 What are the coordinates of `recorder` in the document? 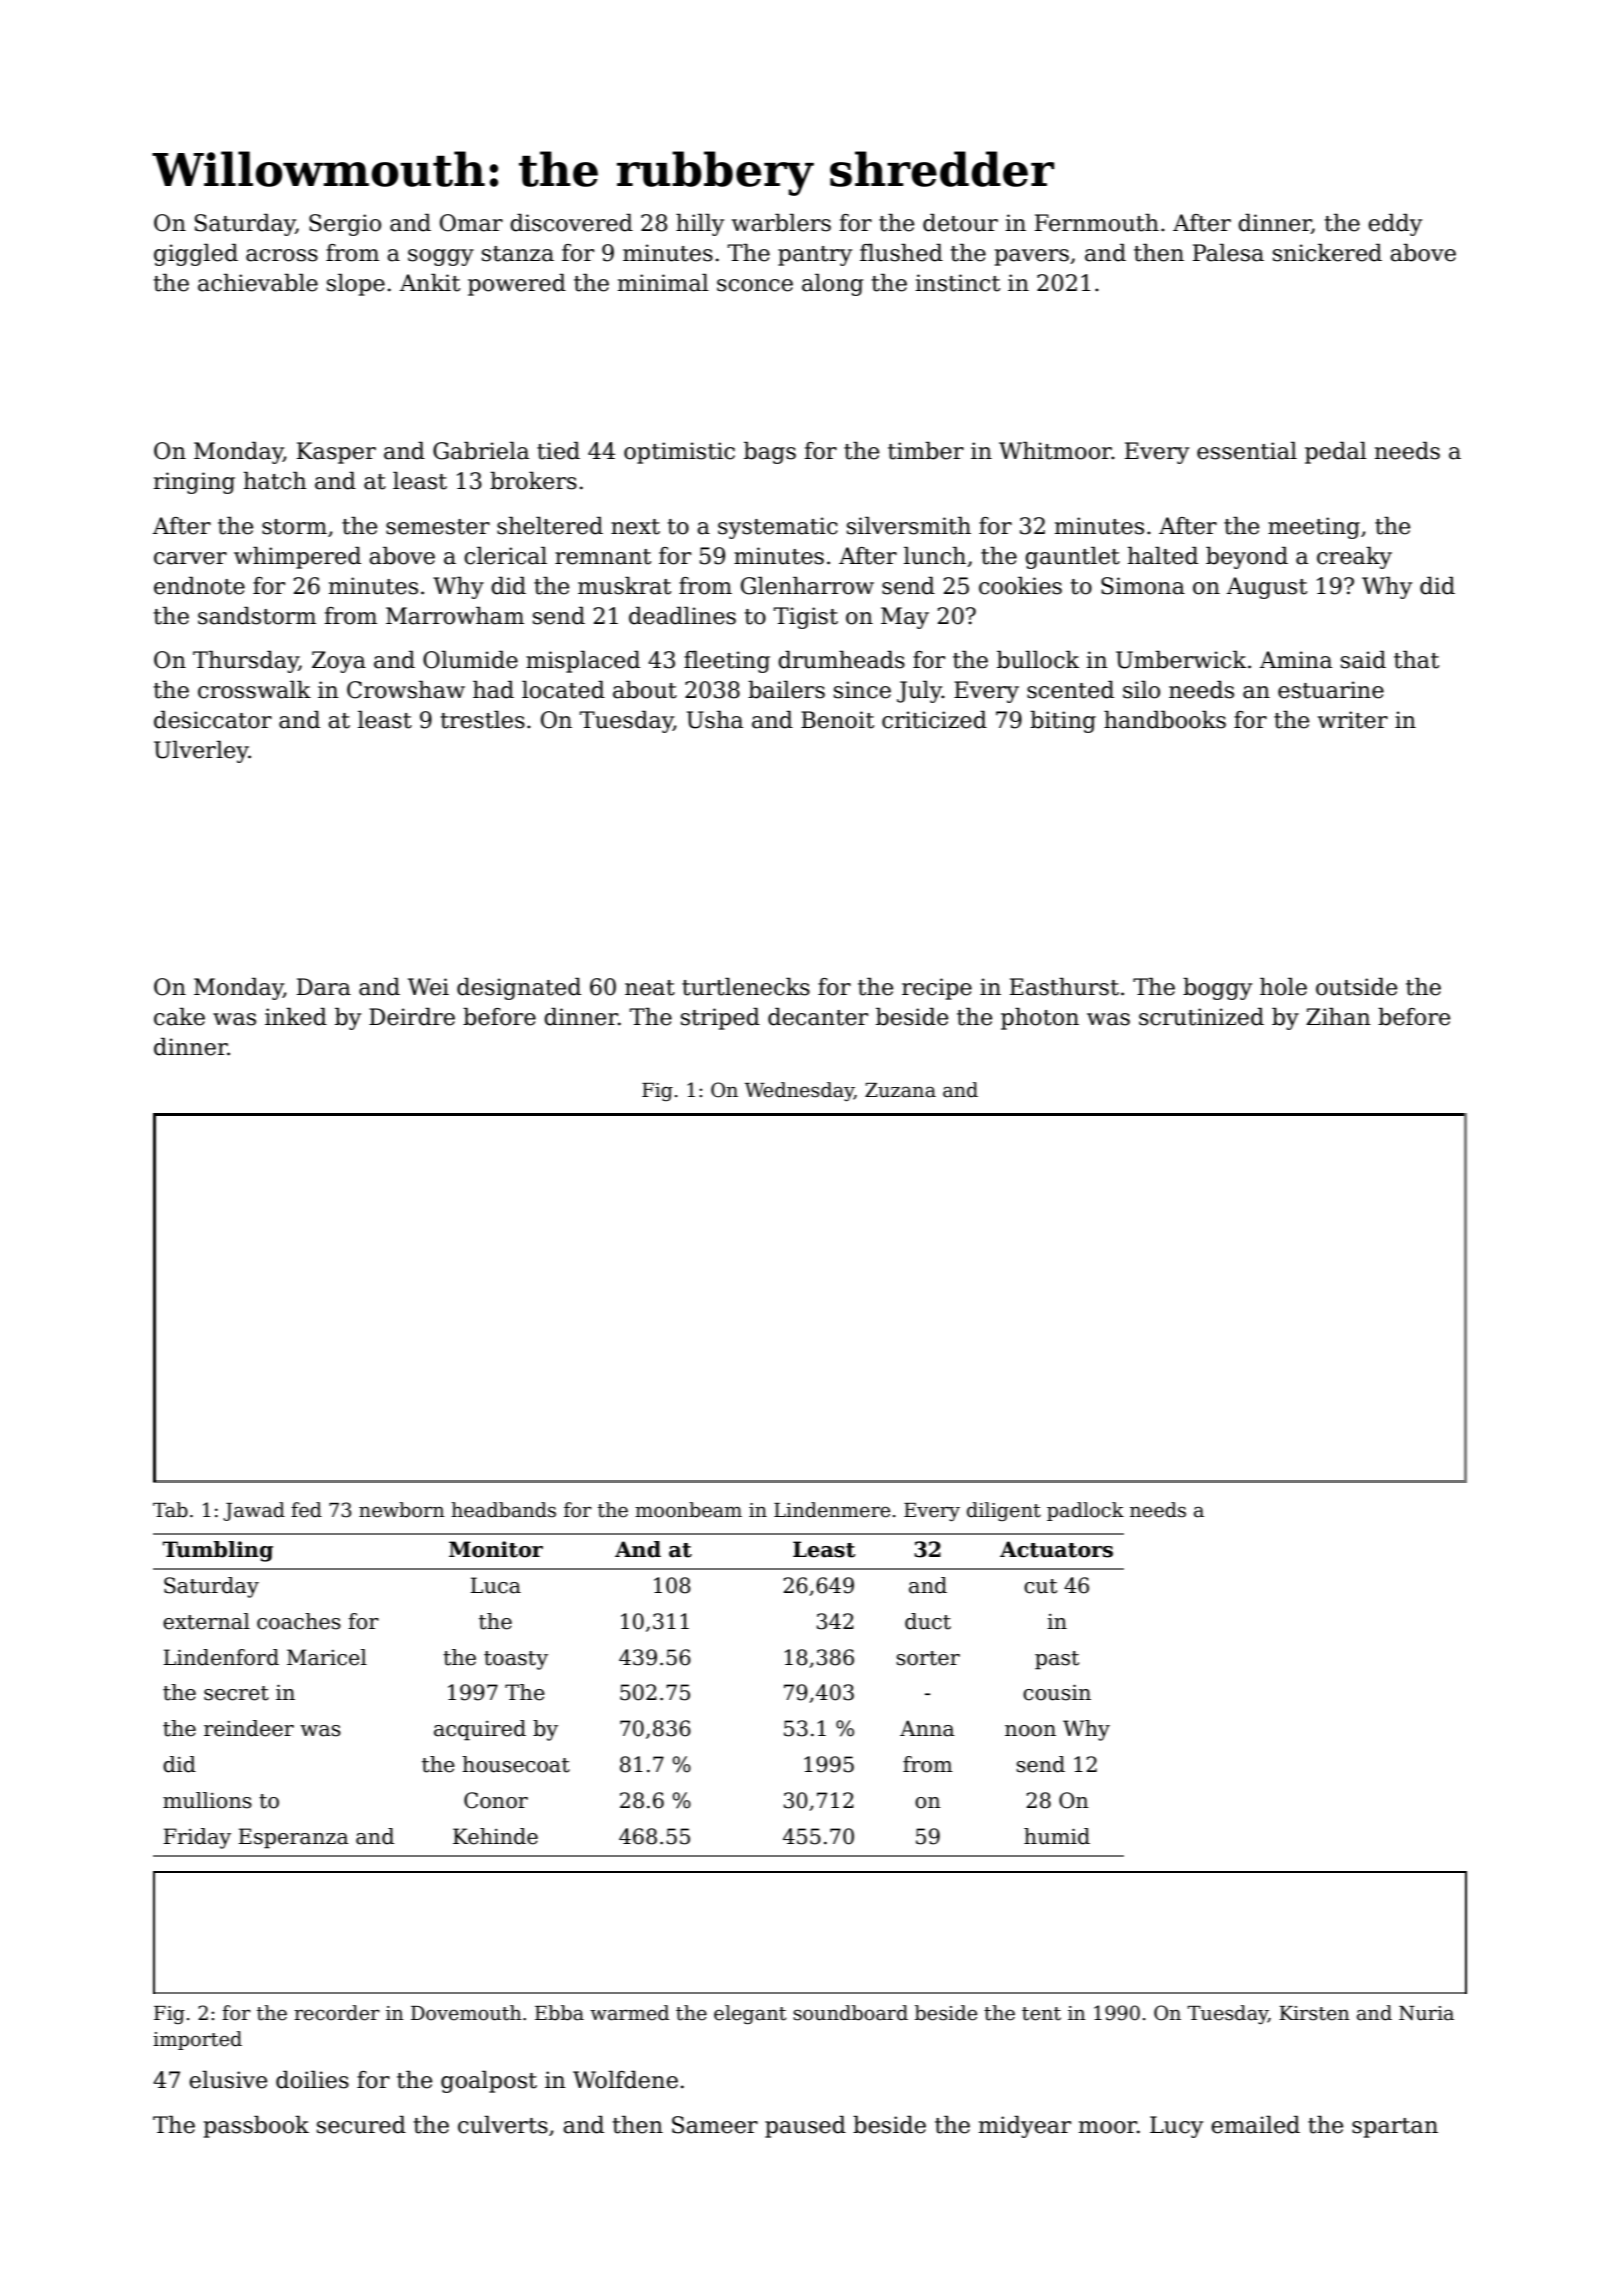 It's located at (337, 2013).
